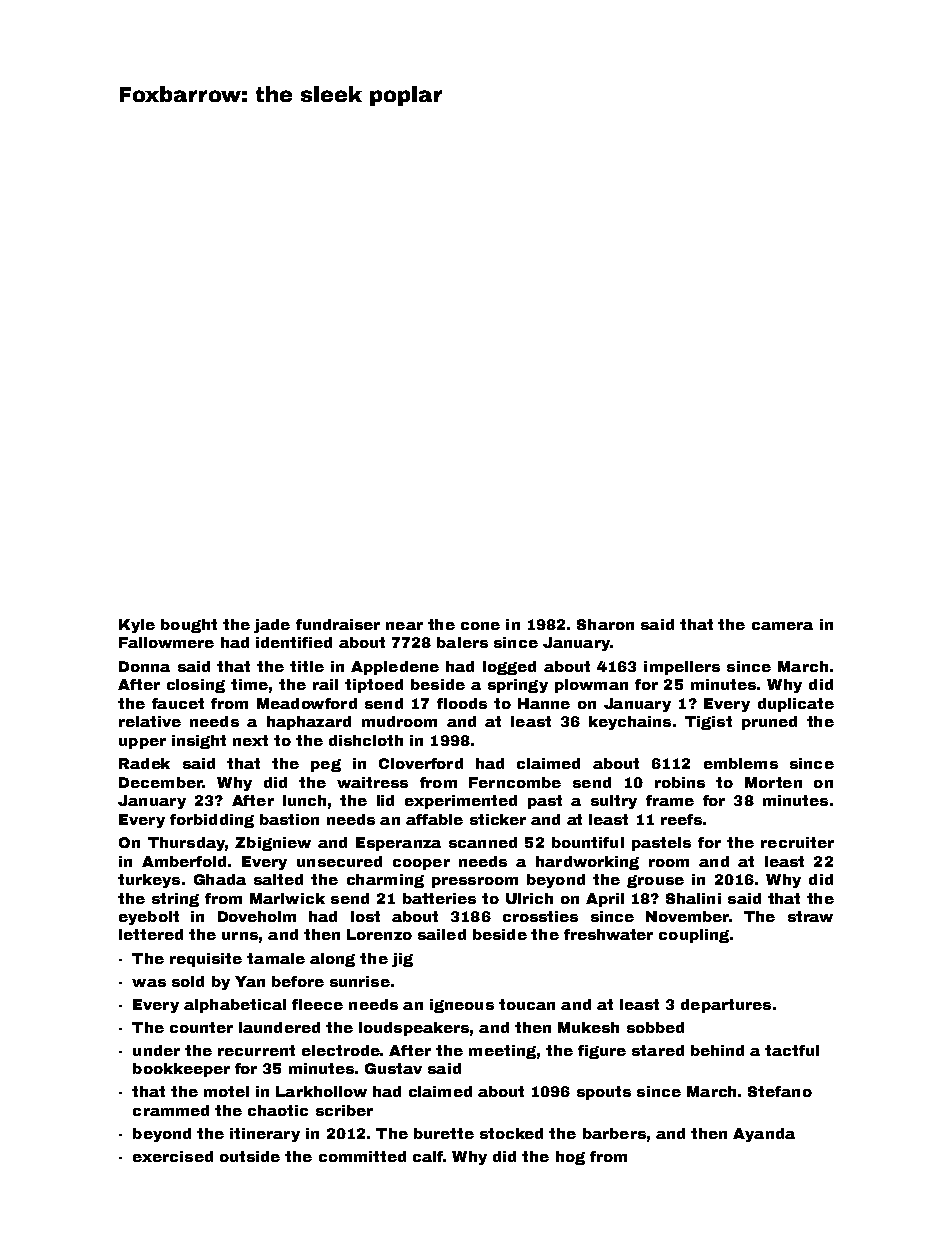  I want to click on recurrent, so click(256, 1050).
